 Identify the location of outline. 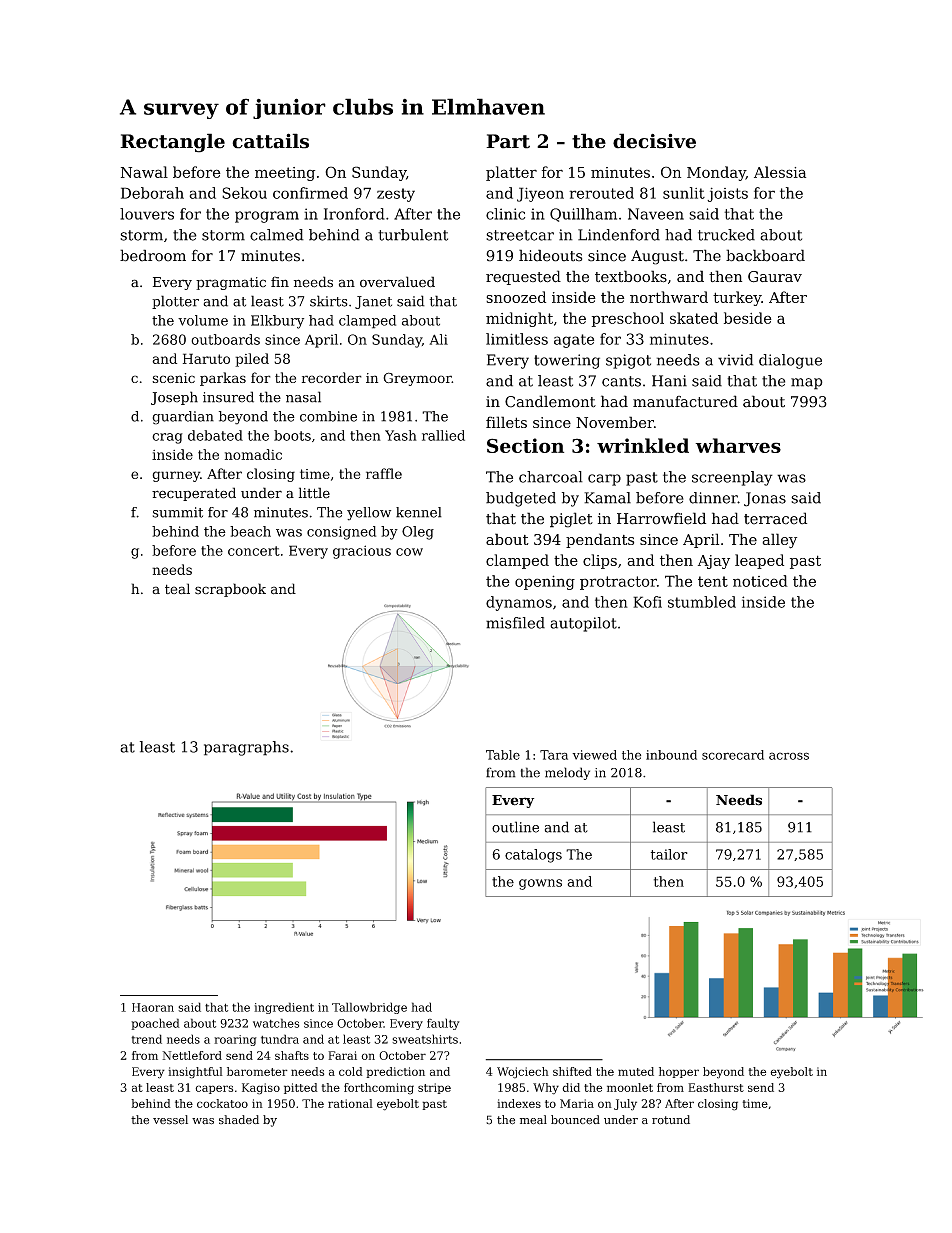
(515, 827).
